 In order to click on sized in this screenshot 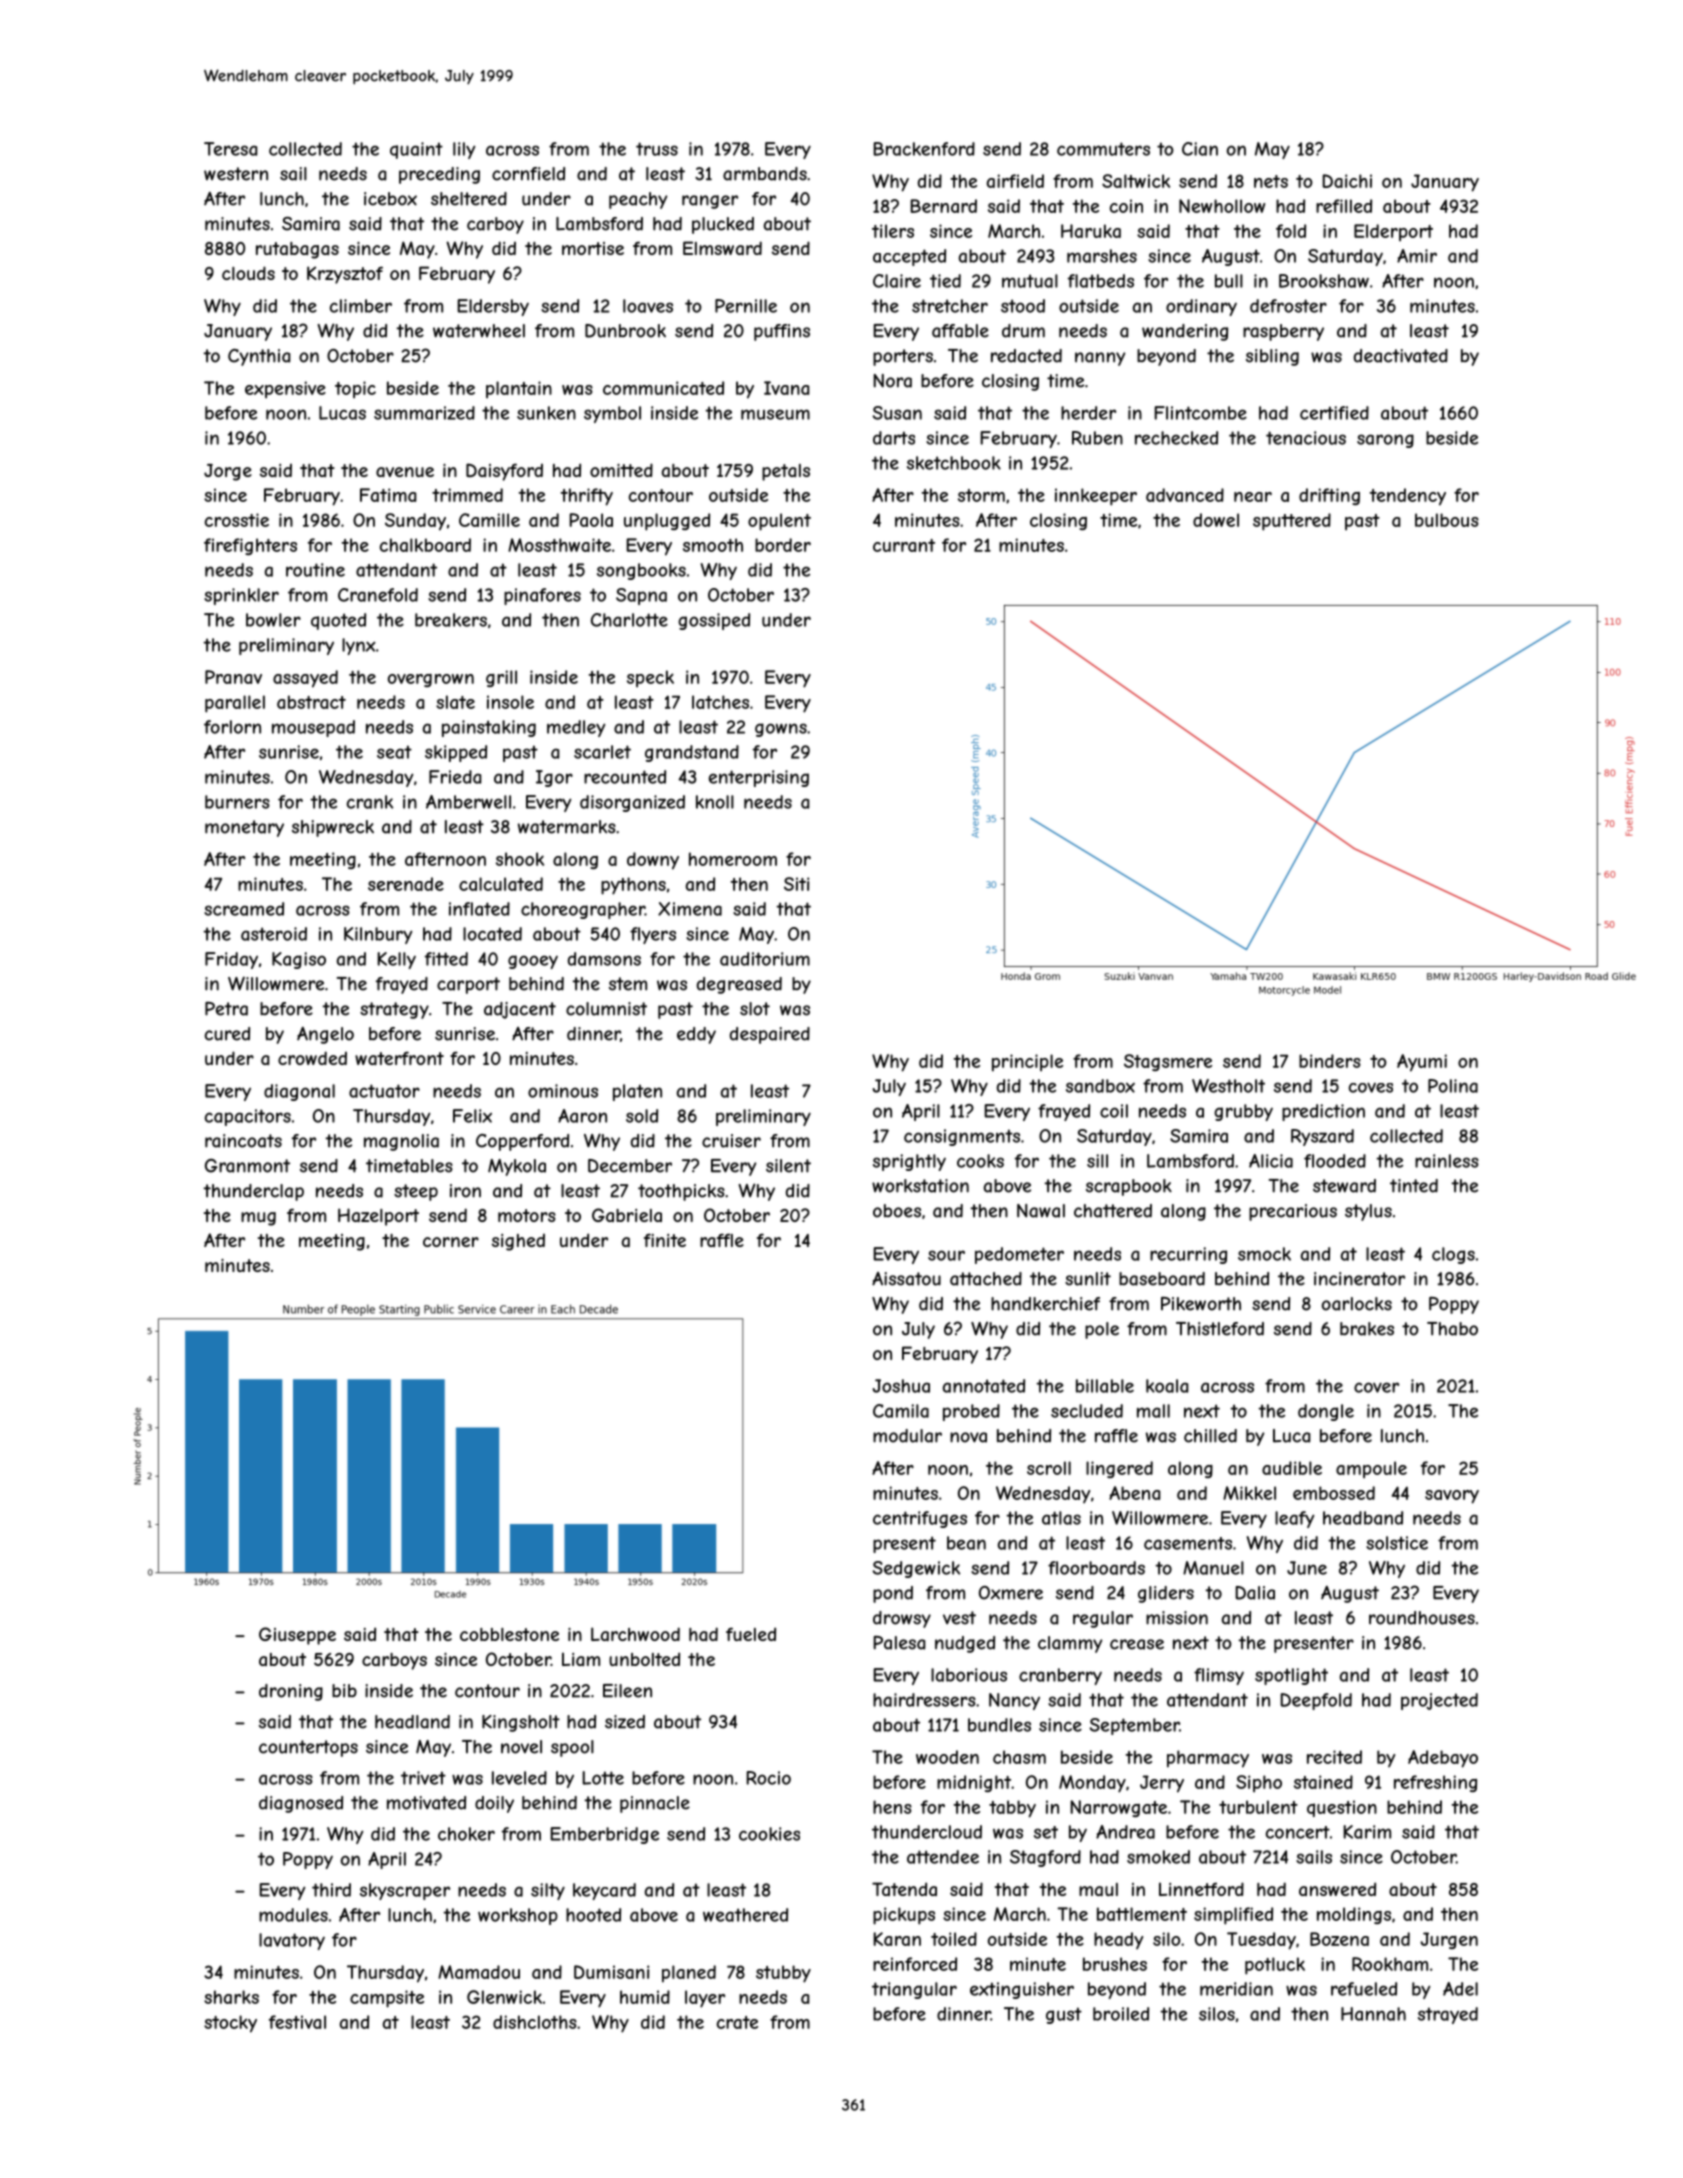, I will do `click(625, 1722)`.
